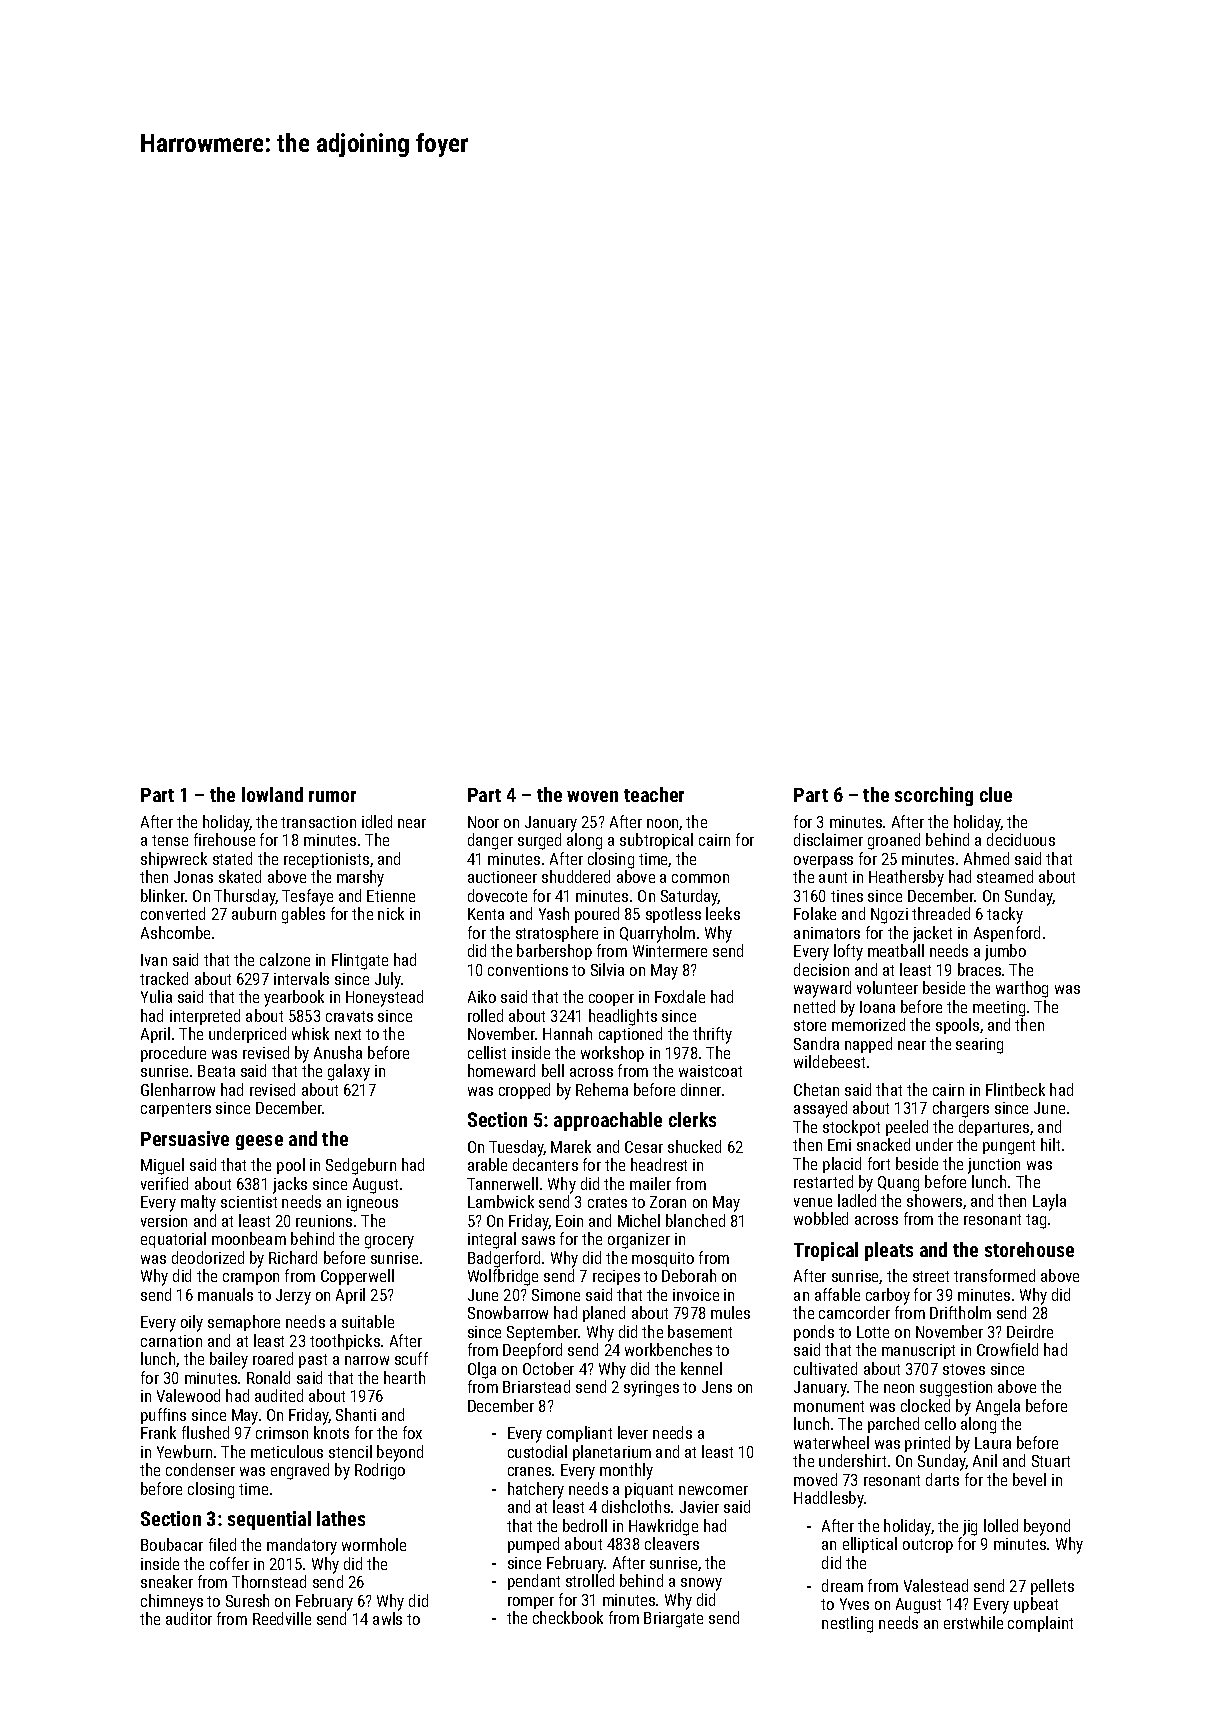  I want to click on showers, so click(934, 1200).
